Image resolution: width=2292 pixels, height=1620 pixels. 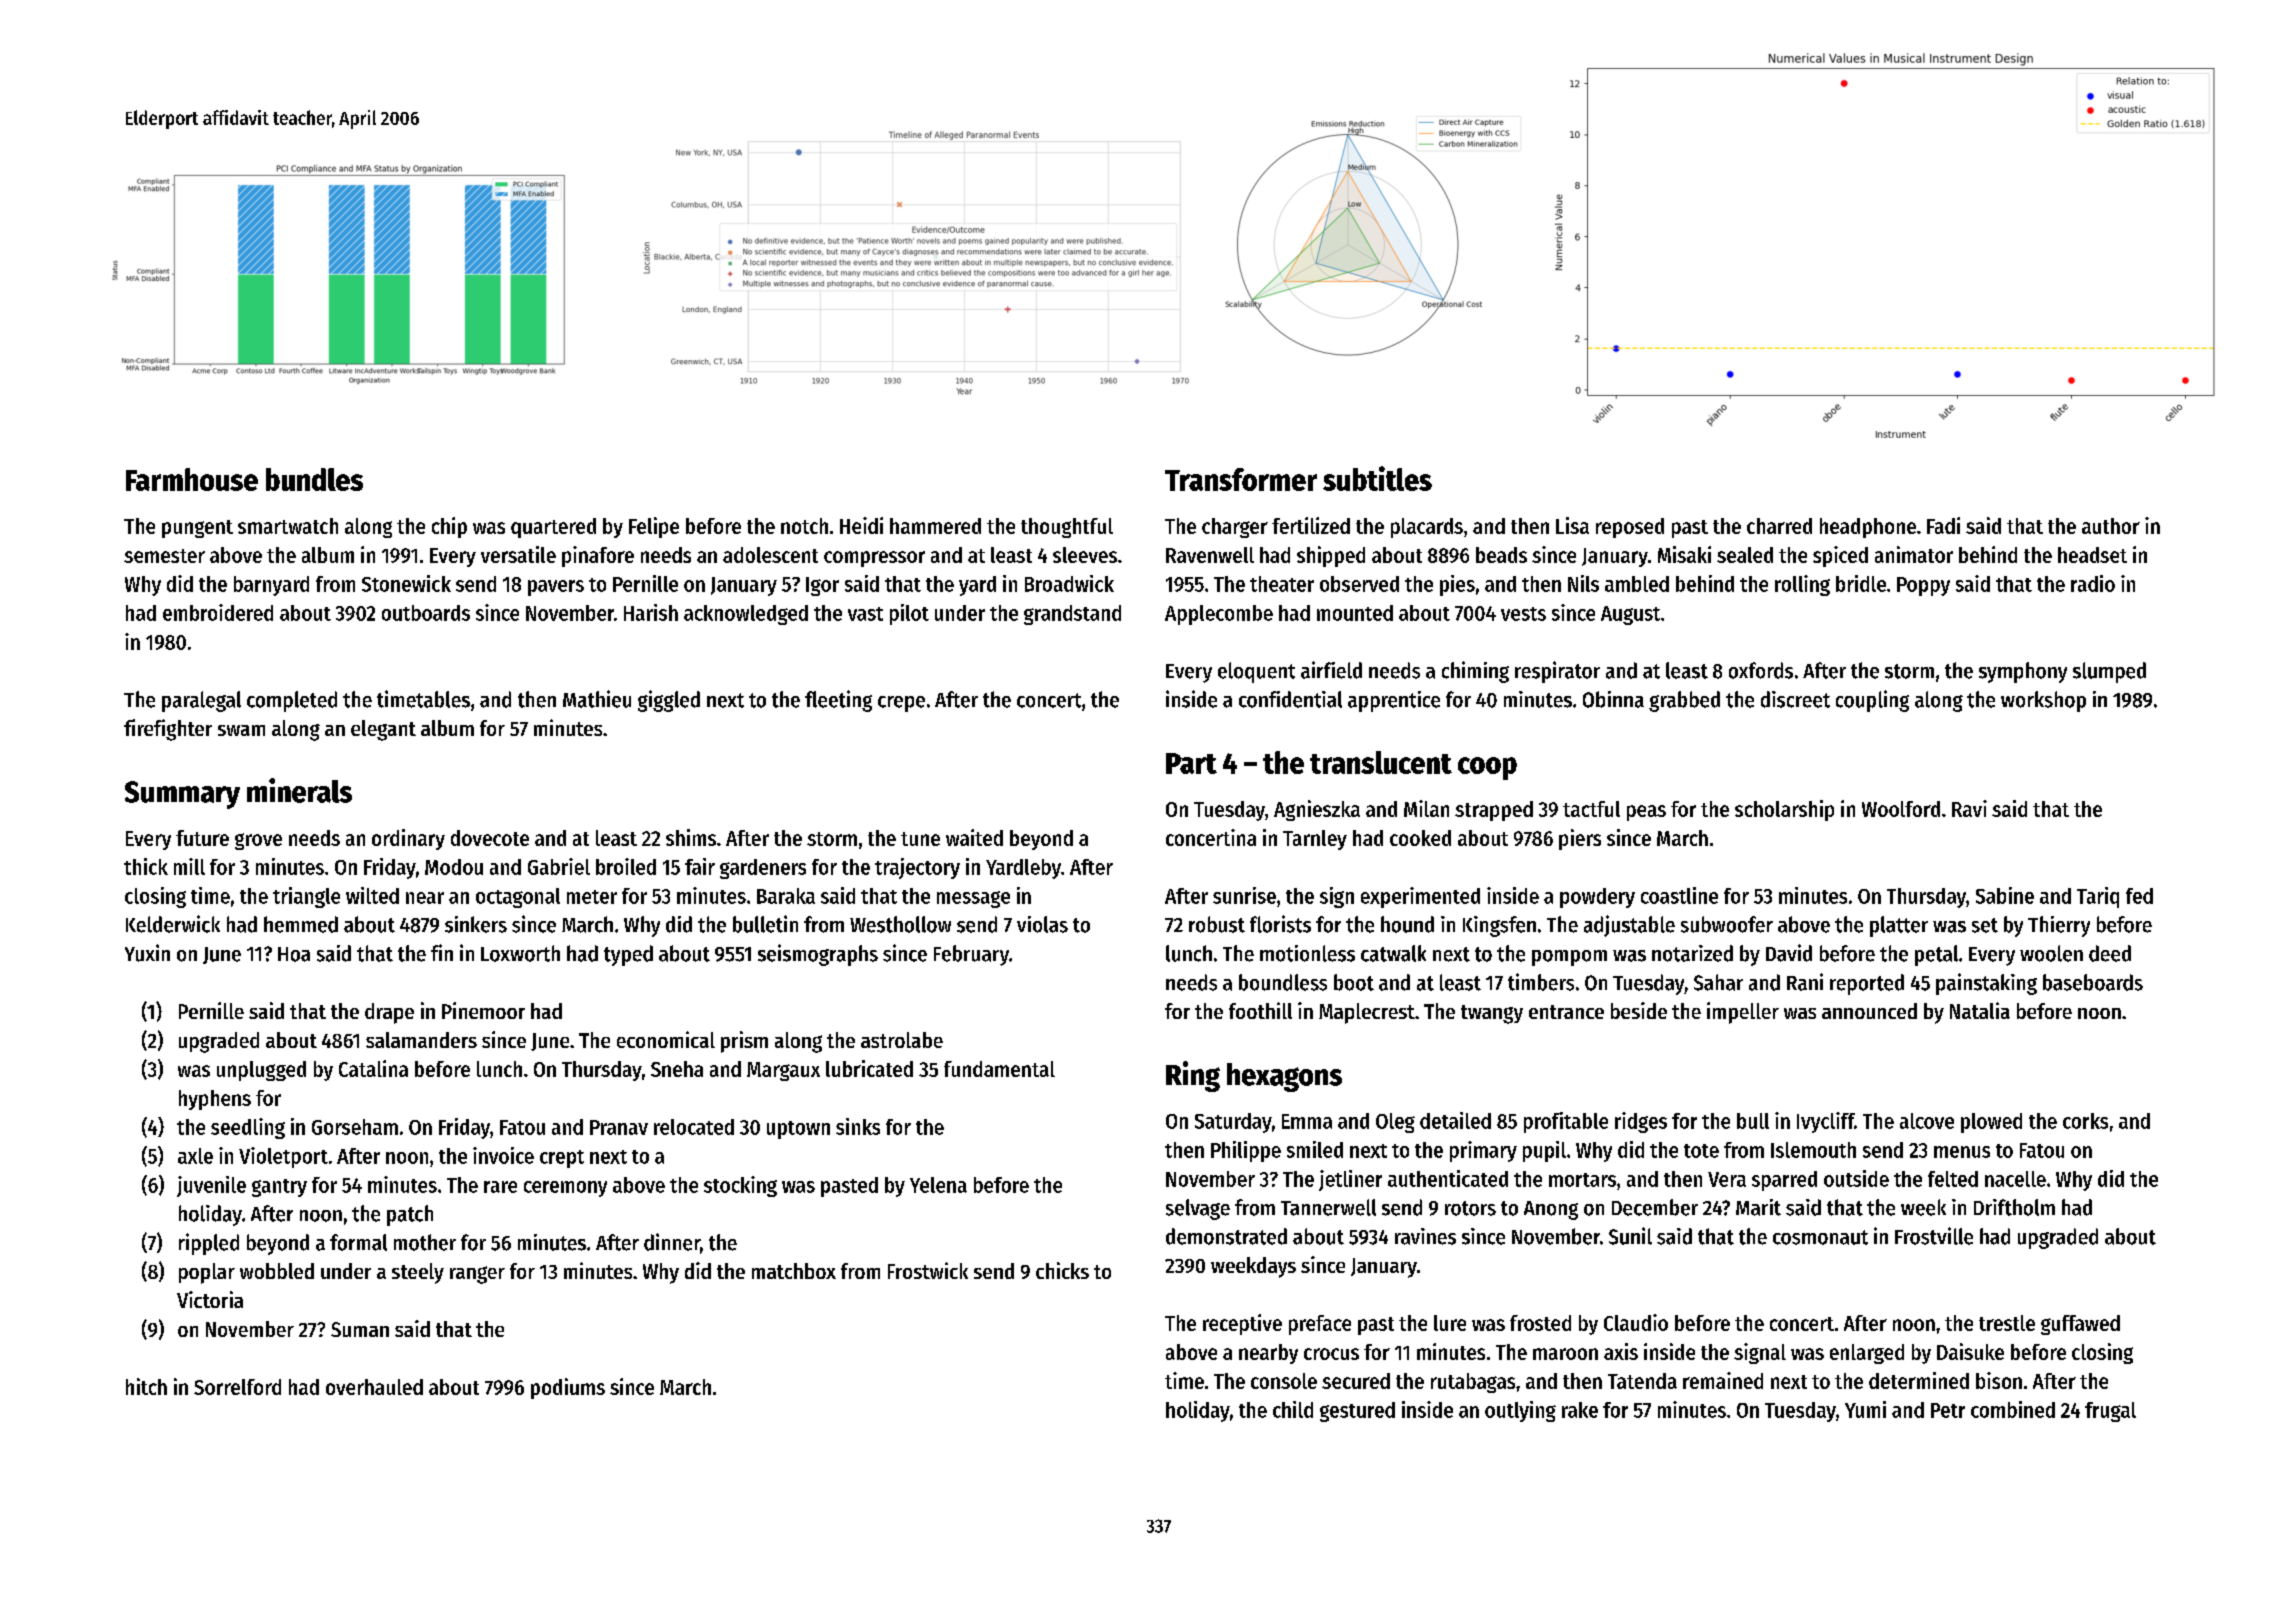 What do you see at coordinates (1761, 670) in the screenshot?
I see `oxfords` at bounding box center [1761, 670].
